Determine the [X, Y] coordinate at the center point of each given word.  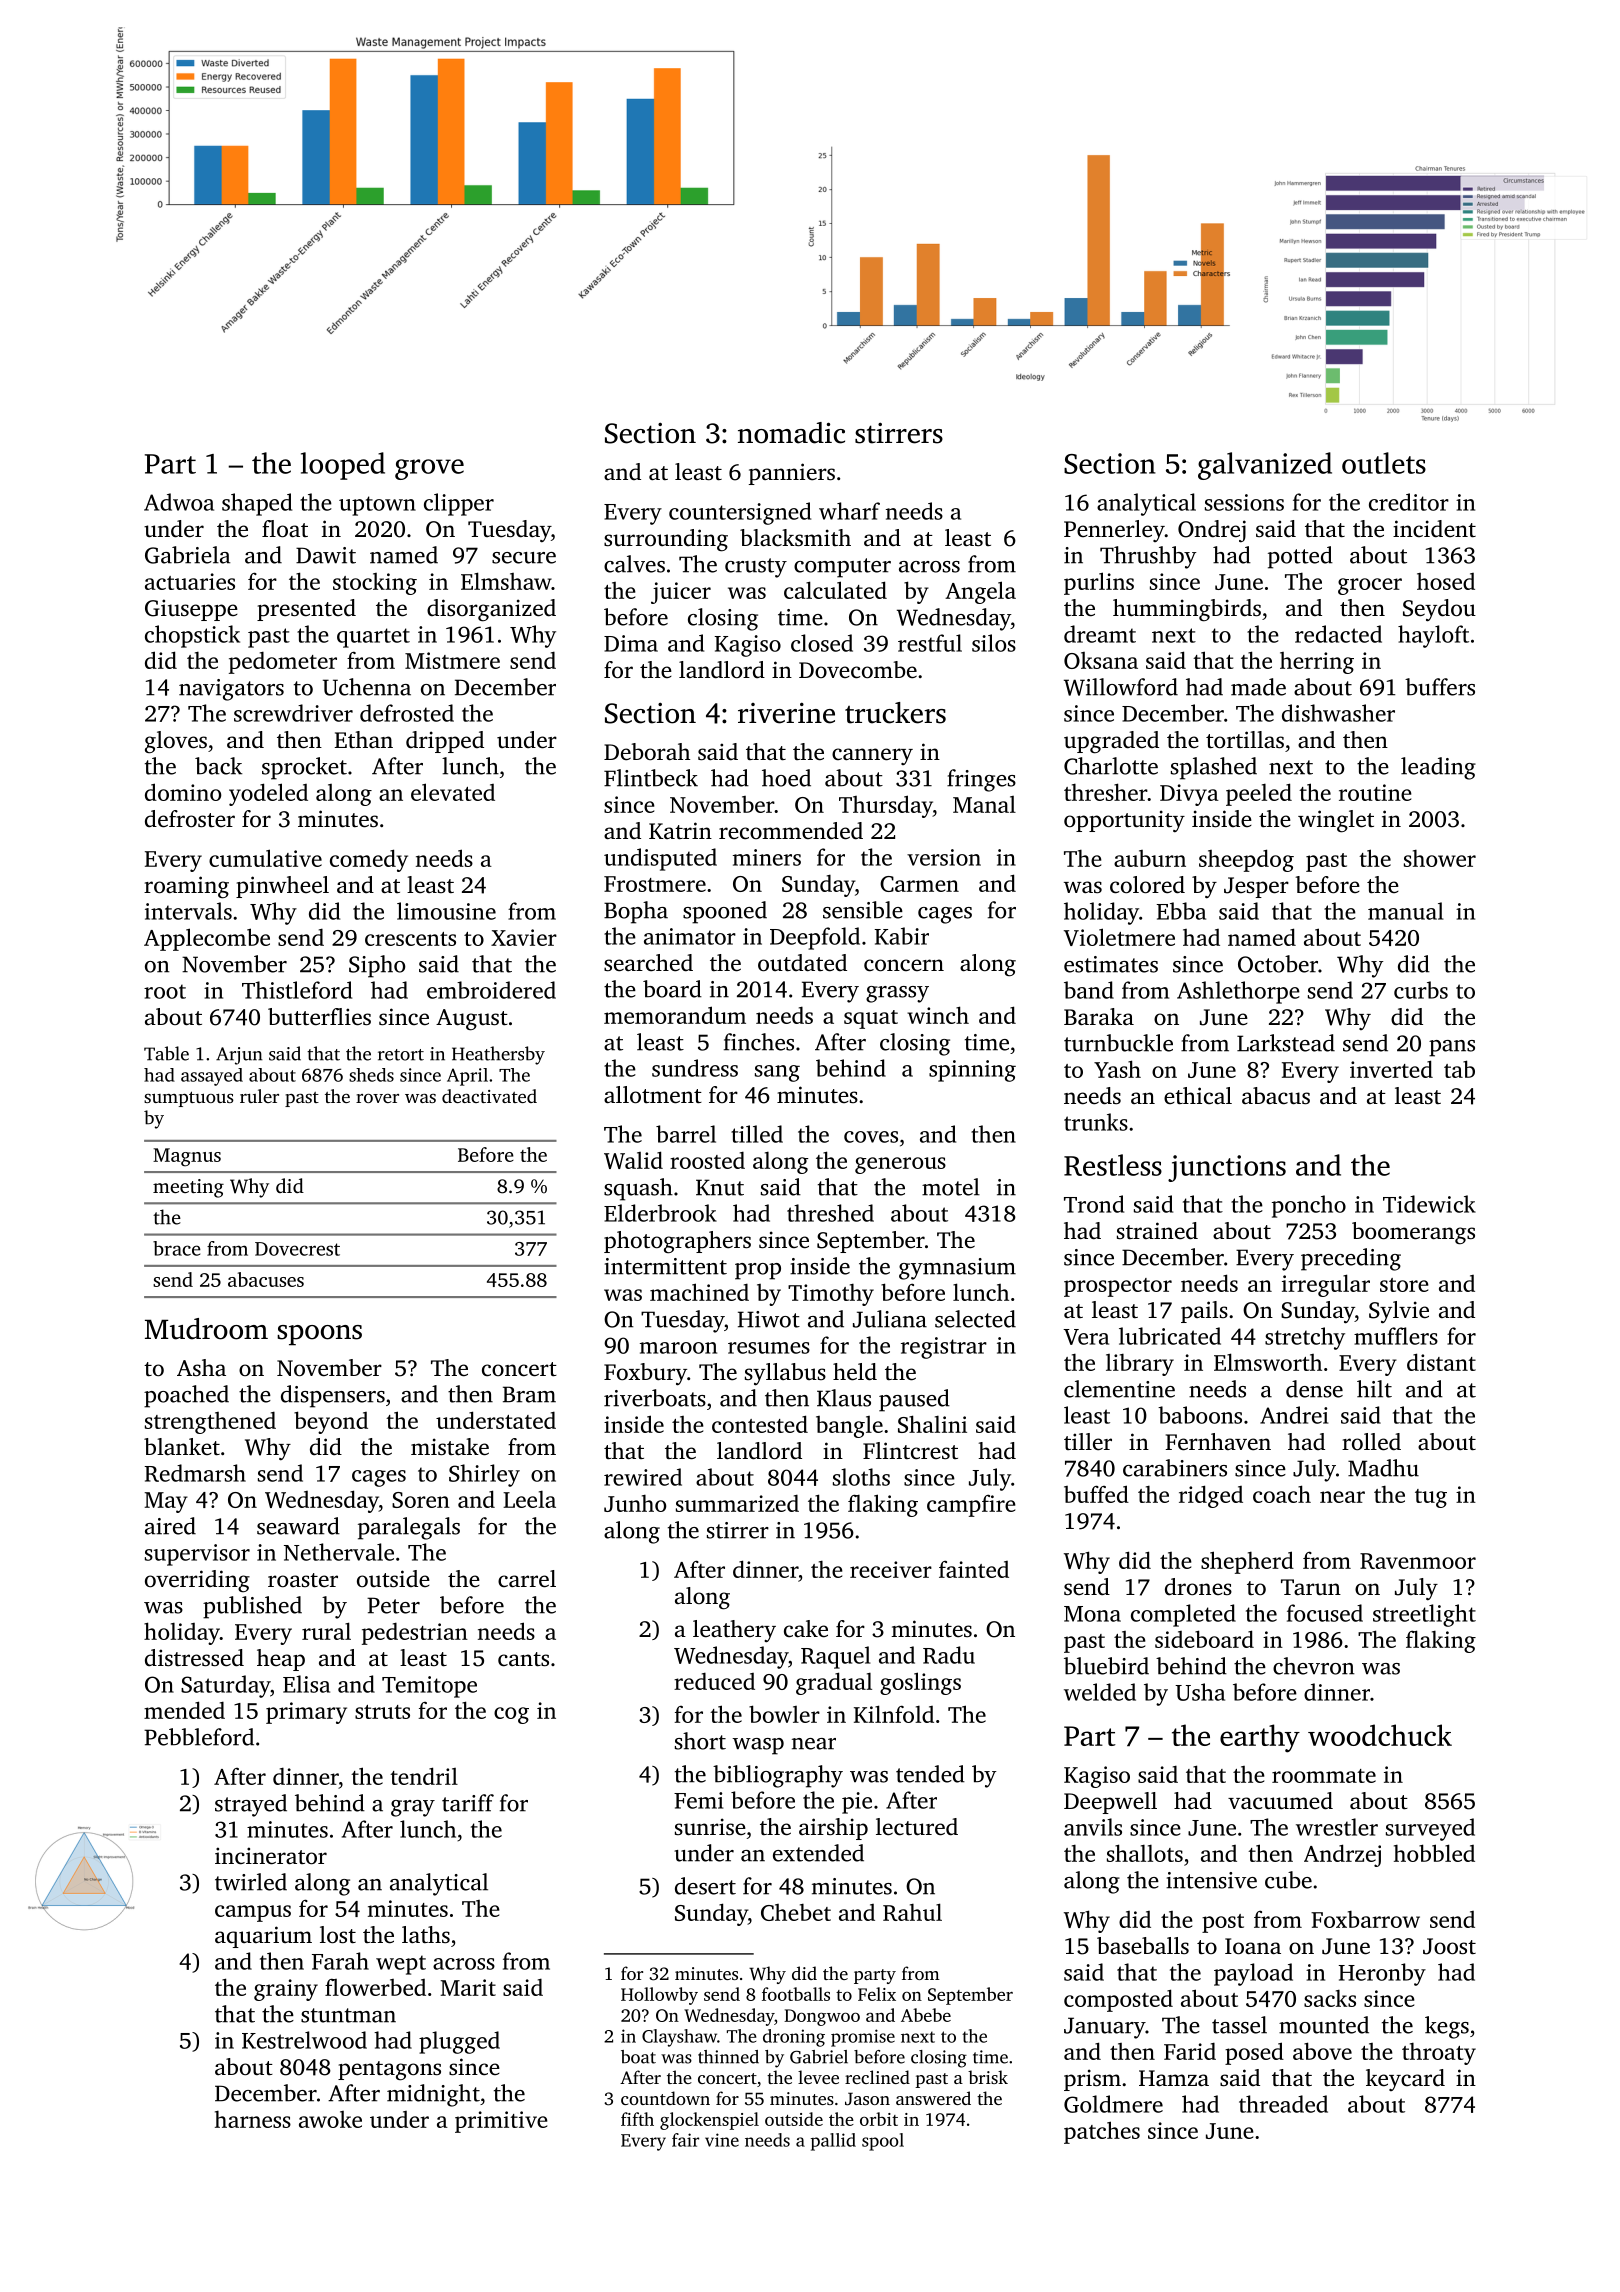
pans [1452, 1048]
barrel [686, 1134]
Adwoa [179, 502]
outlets [1384, 463]
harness [253, 2119]
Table [166, 1053]
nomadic [791, 433]
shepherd [1247, 1562]
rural [326, 1631]
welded [1100, 1692]
